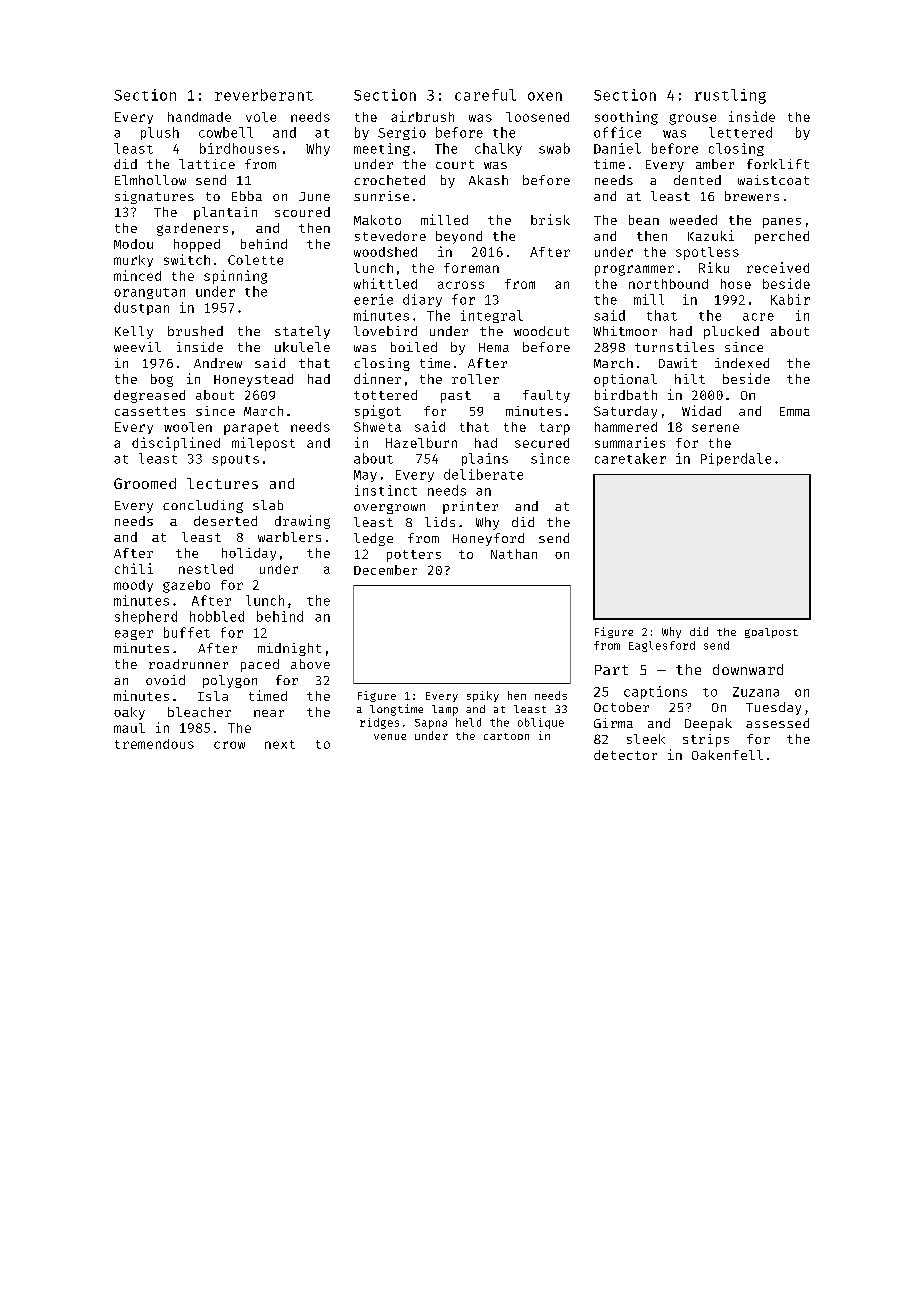 This image has height=1308, width=924. Describe the element at coordinates (731, 332) in the image. I see `plucked` at that location.
